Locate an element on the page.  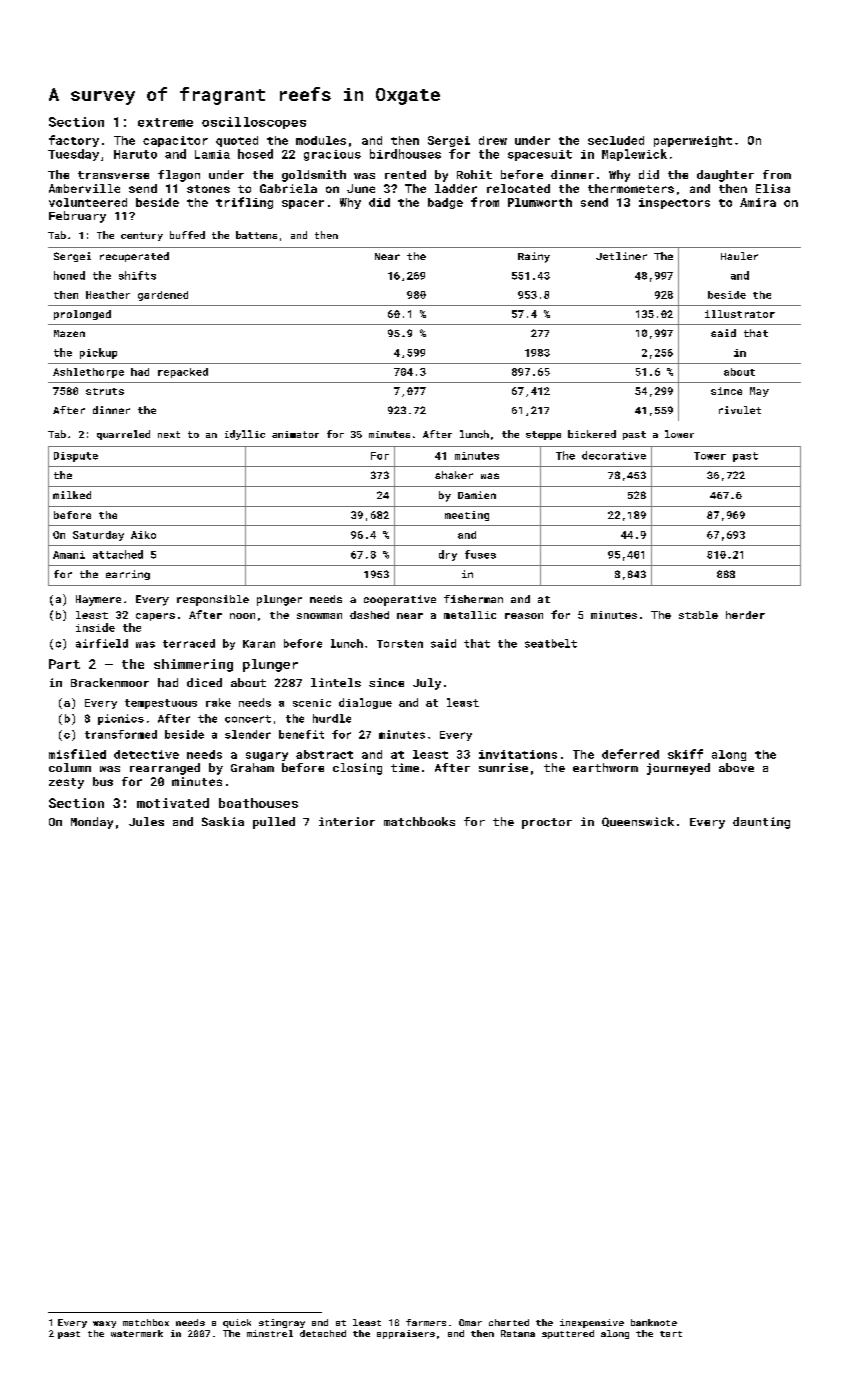
banknote is located at coordinates (654, 1322).
